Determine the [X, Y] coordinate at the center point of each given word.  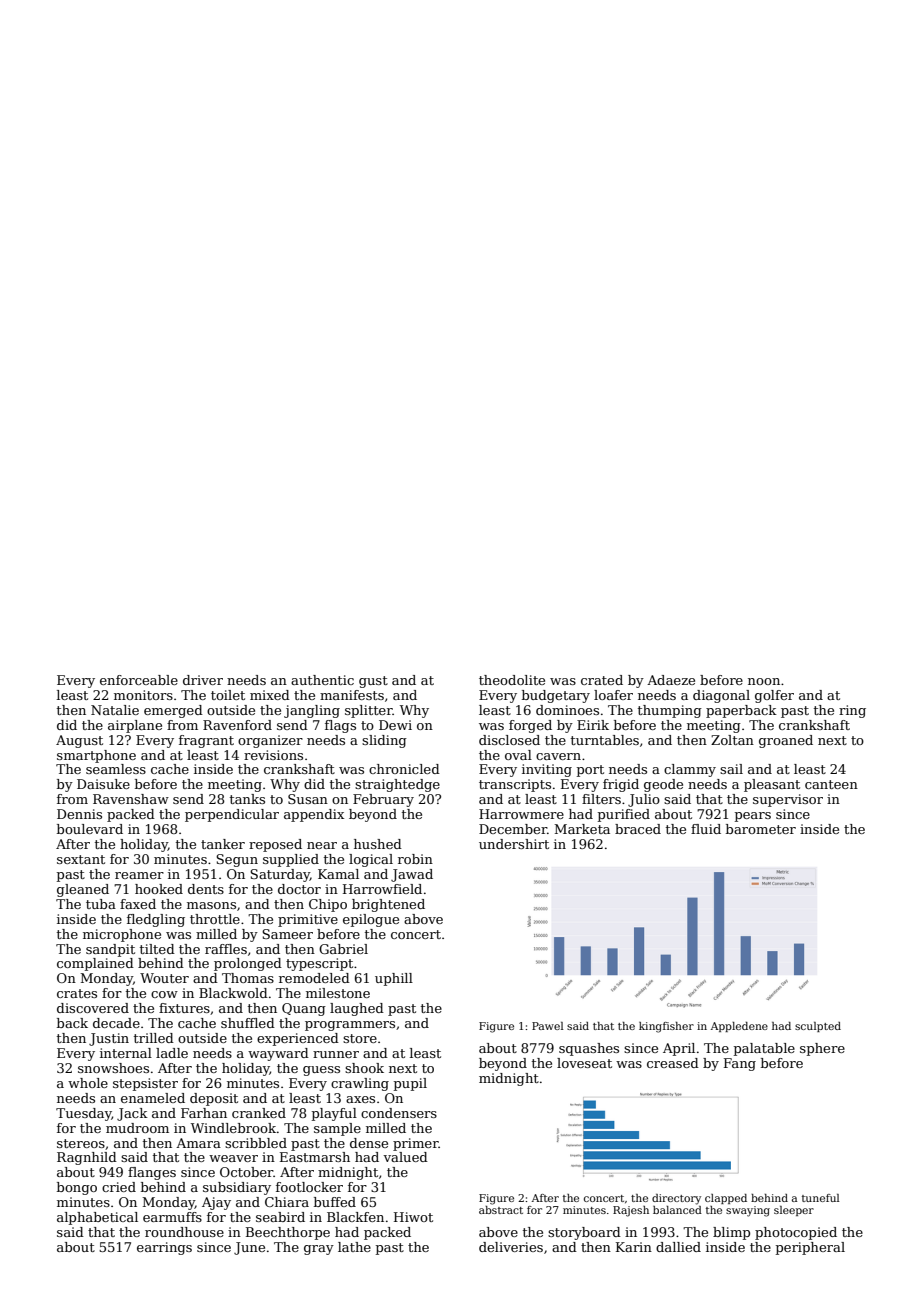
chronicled [404, 769]
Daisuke [103, 784]
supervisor [788, 800]
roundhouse [184, 1232]
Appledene [739, 1027]
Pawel [548, 1026]
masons [211, 905]
